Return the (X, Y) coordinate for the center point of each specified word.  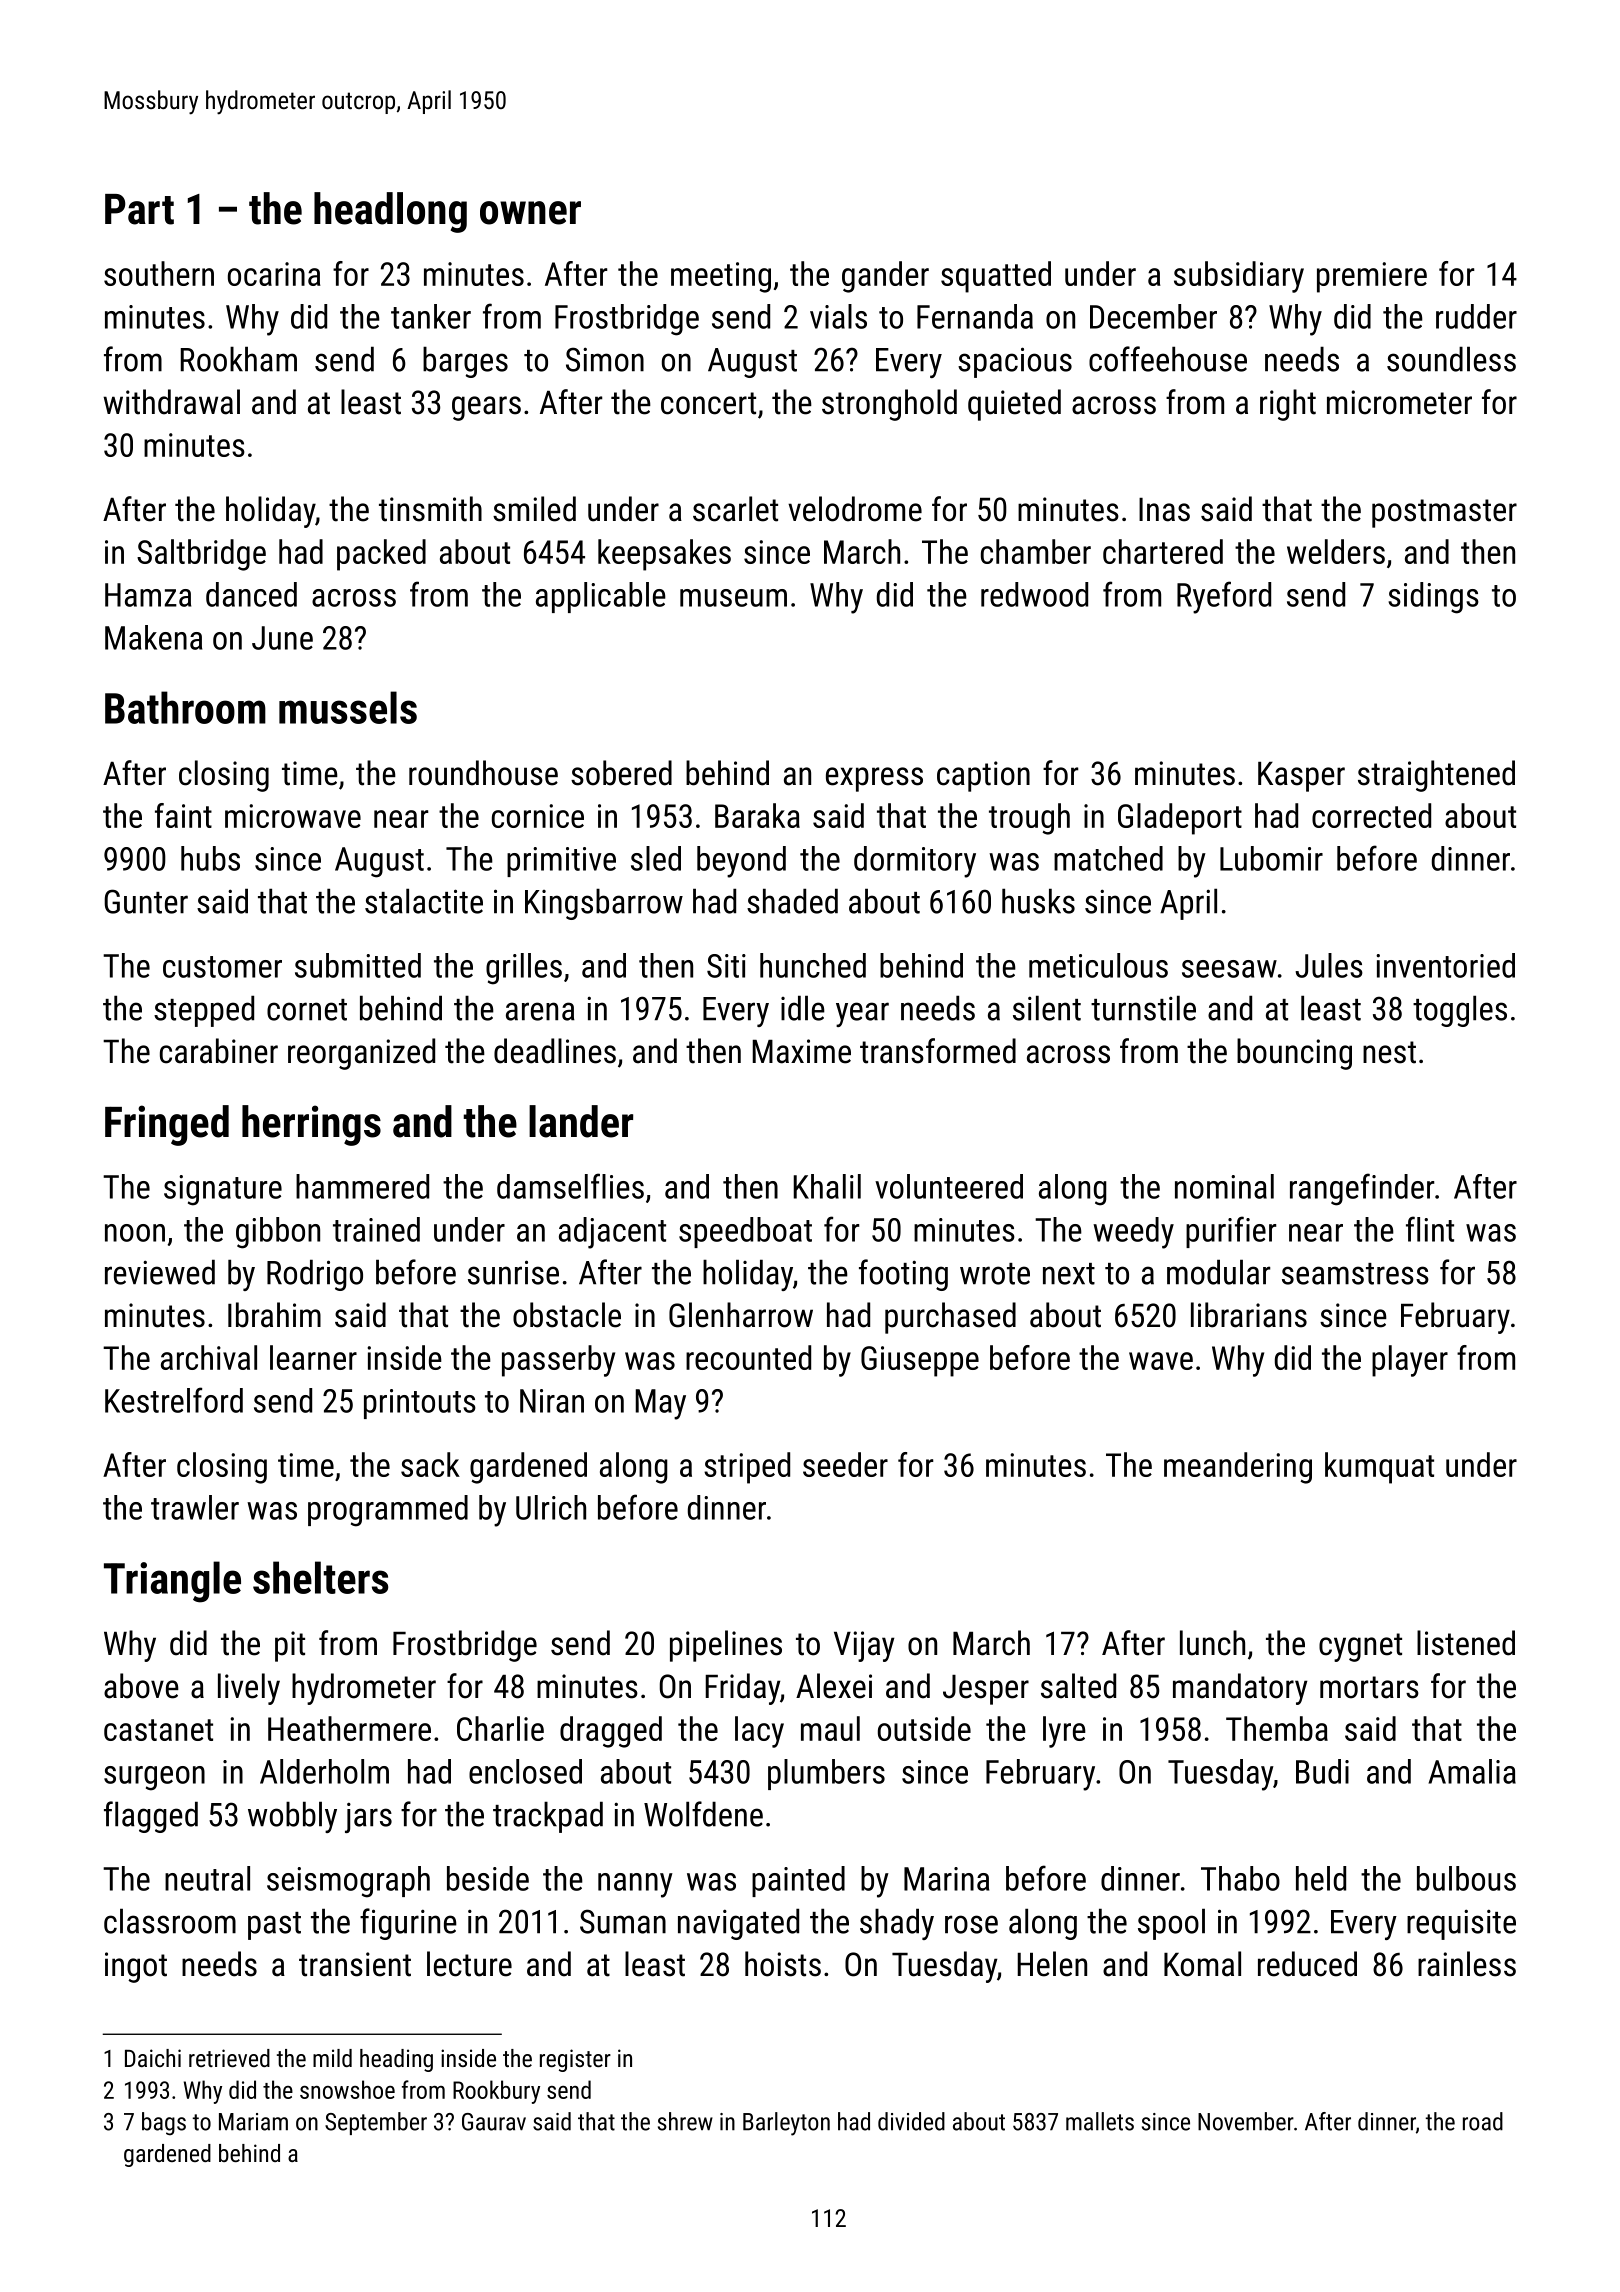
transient (355, 1964)
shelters (320, 1577)
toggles (1460, 1011)
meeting (721, 277)
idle (803, 1008)
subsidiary (1239, 277)
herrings (311, 1125)
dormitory (915, 862)
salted (1078, 1686)
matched (1108, 858)
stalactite (424, 901)
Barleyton (786, 2124)
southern (159, 273)
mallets (1100, 2121)
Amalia (1472, 1771)
